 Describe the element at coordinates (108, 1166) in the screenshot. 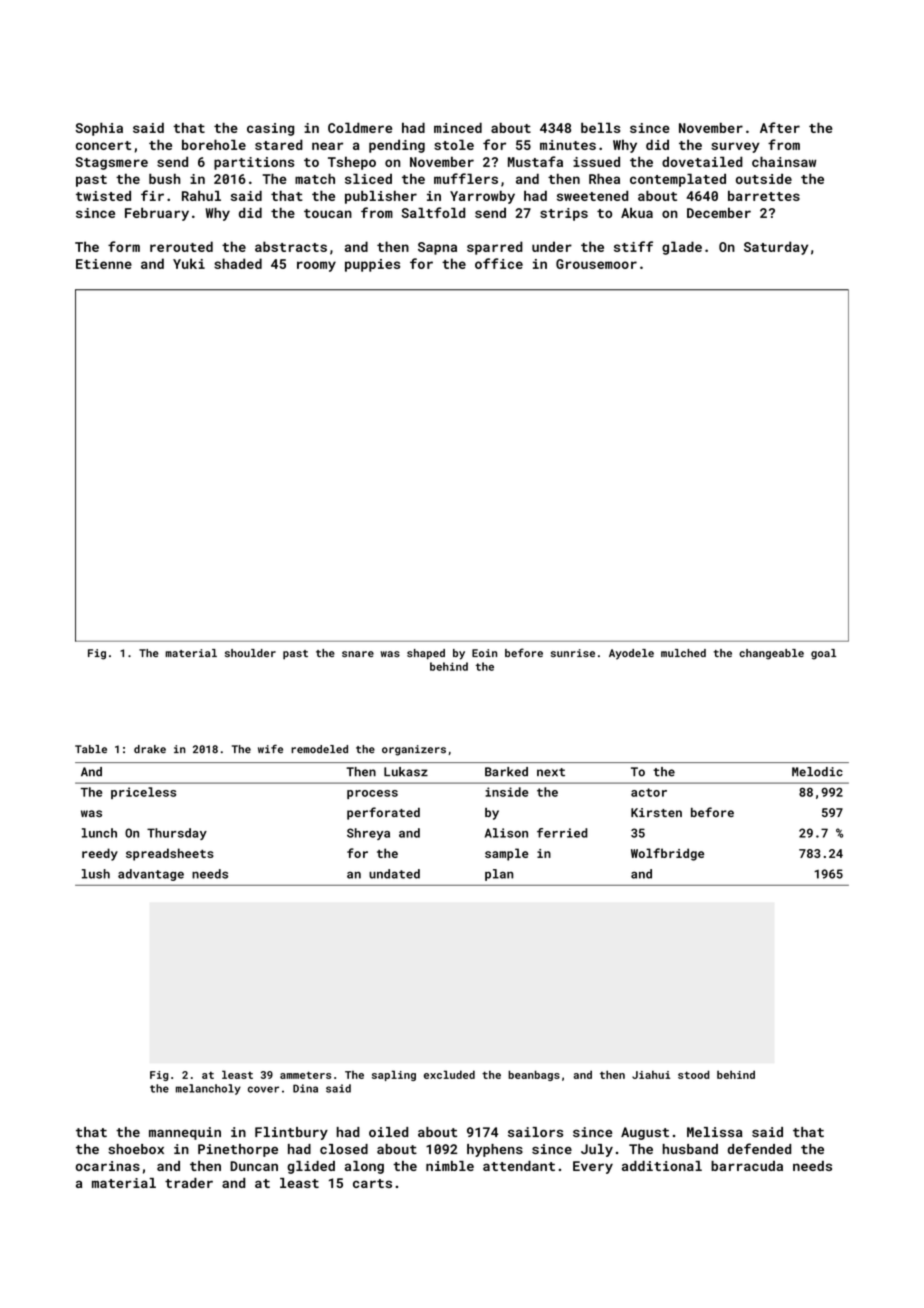

I see `ocarinas` at that location.
